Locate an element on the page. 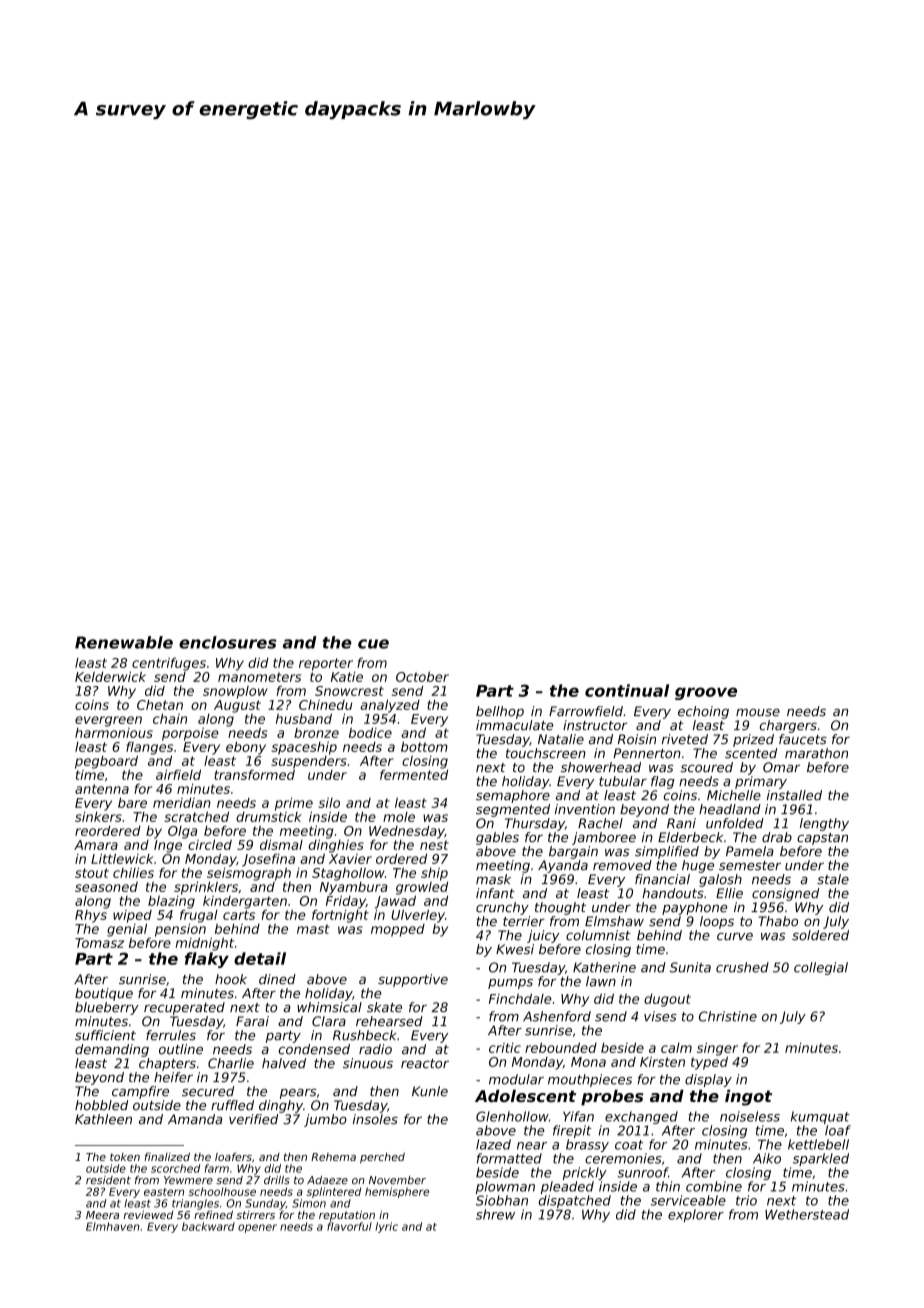 The height and width of the document is (1308, 924). huge is located at coordinates (698, 866).
